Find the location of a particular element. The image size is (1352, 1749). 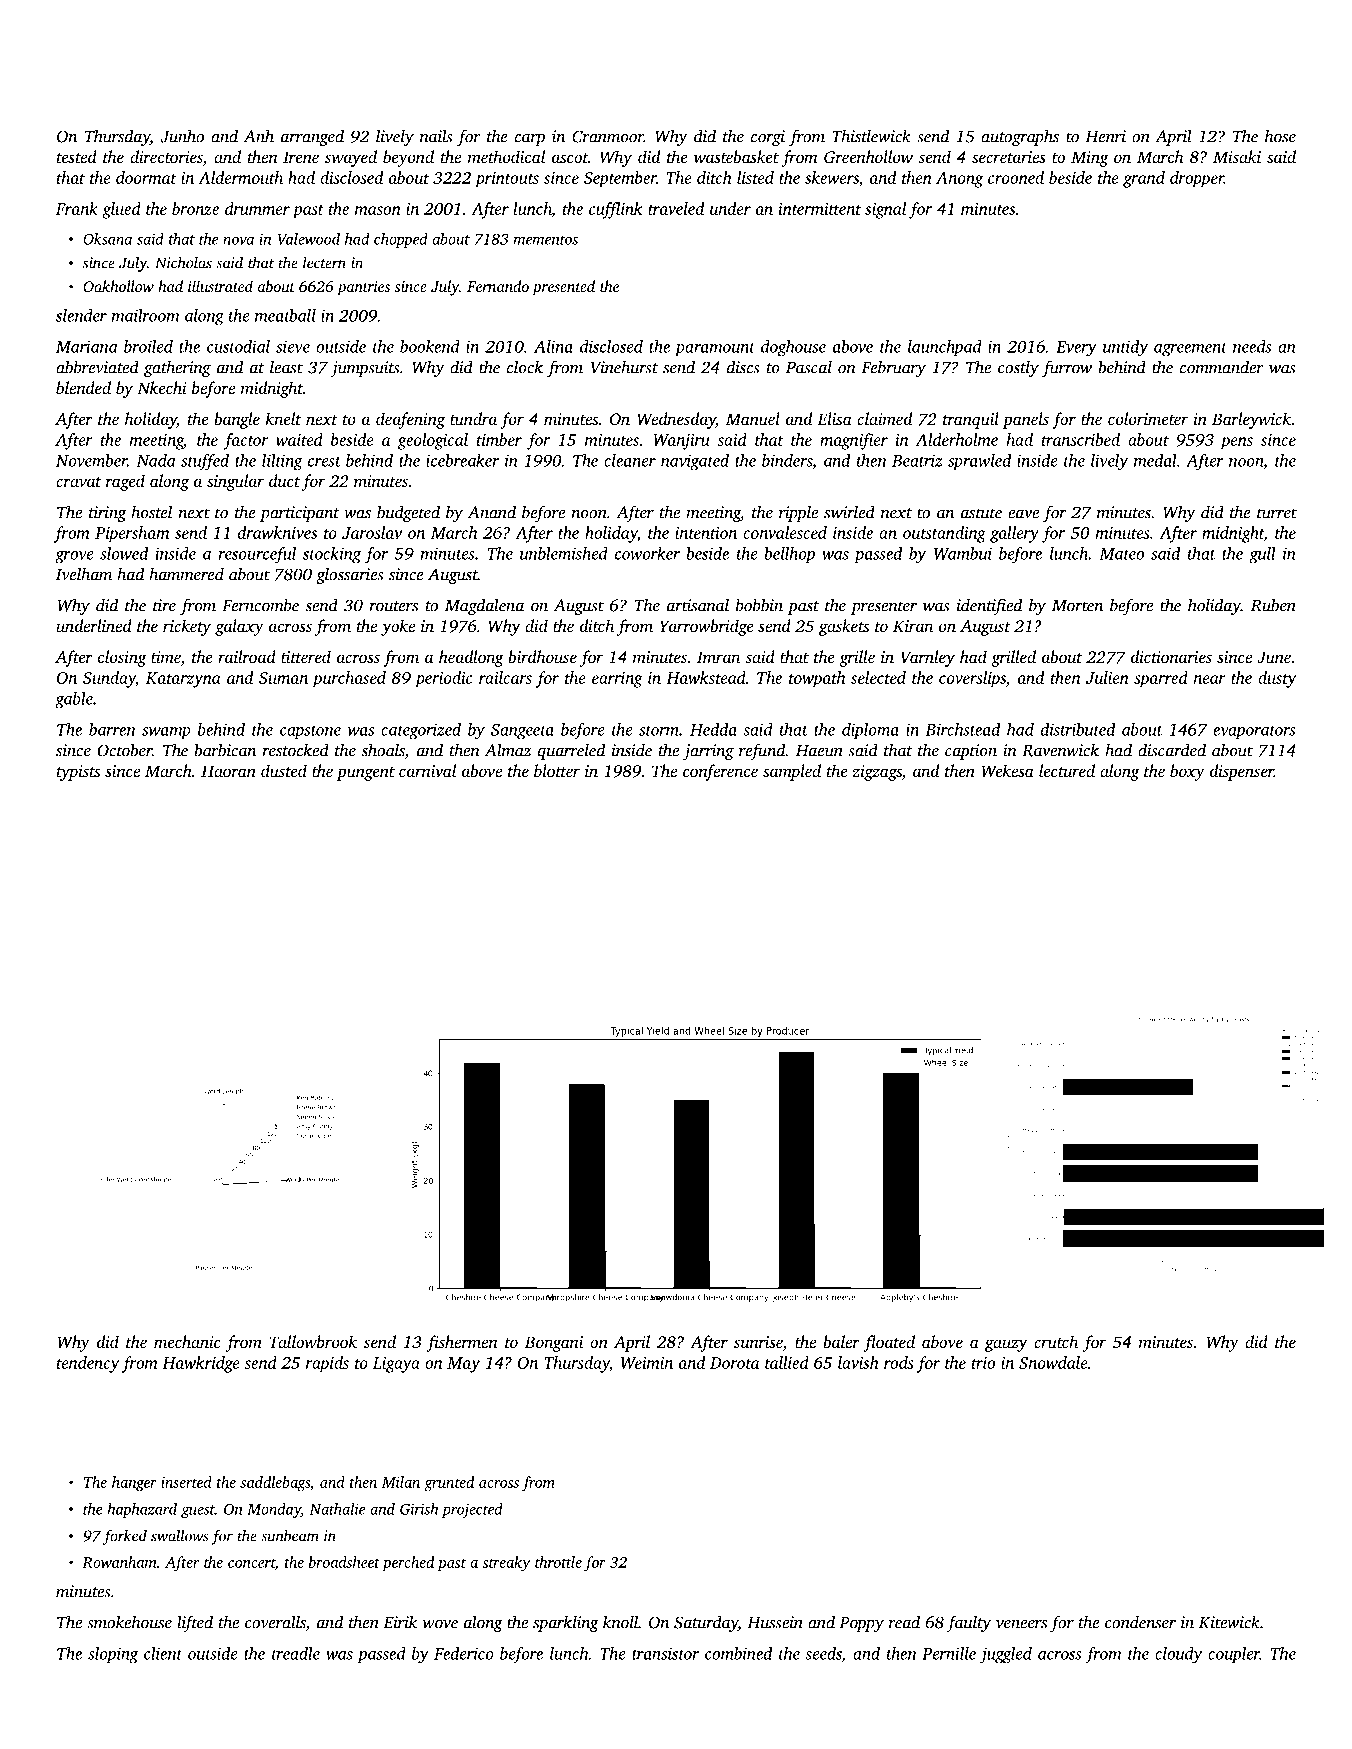

raged is located at coordinates (125, 482).
